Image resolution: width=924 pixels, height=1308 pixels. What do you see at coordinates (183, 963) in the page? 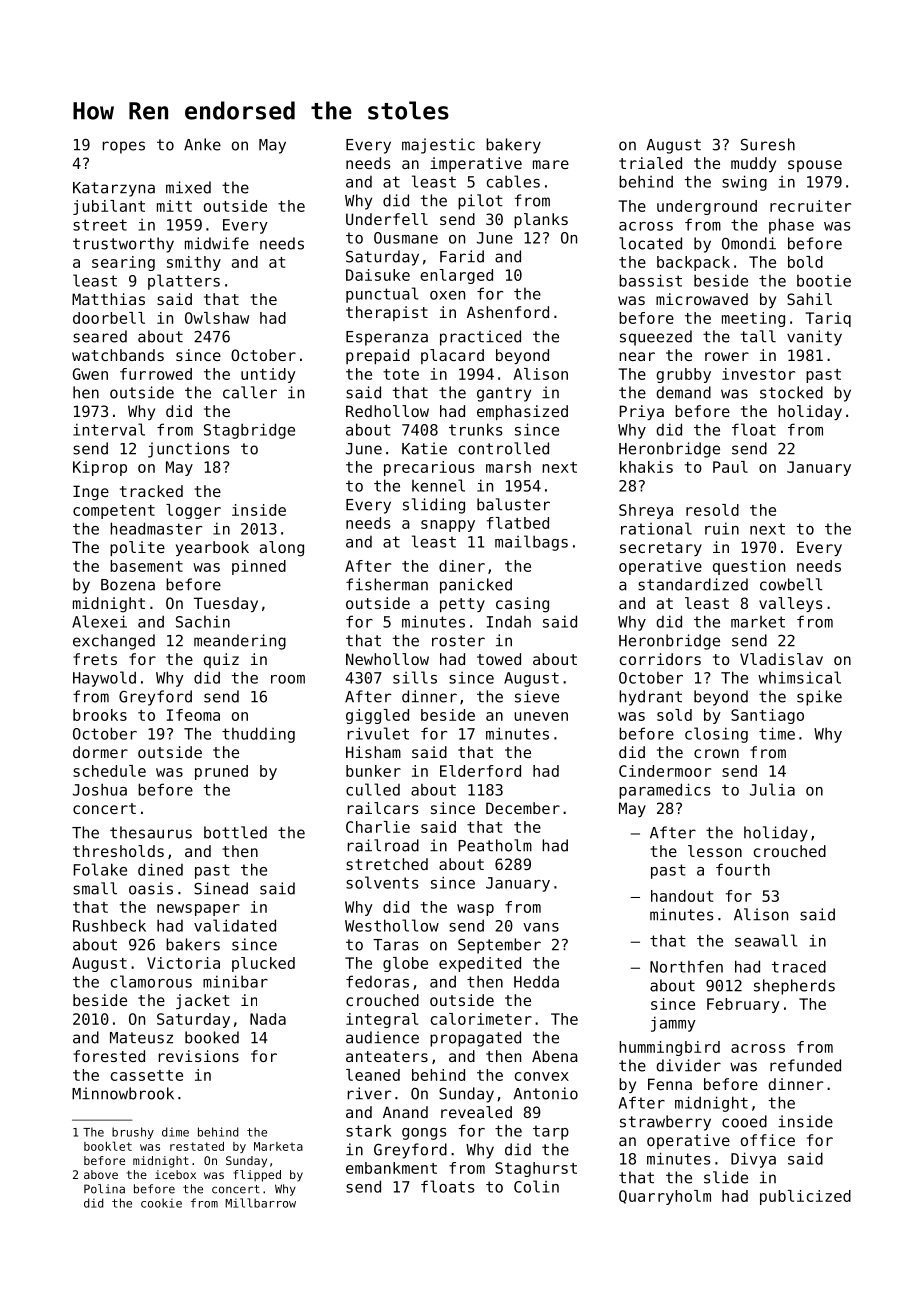
I see `Victoria` at bounding box center [183, 963].
